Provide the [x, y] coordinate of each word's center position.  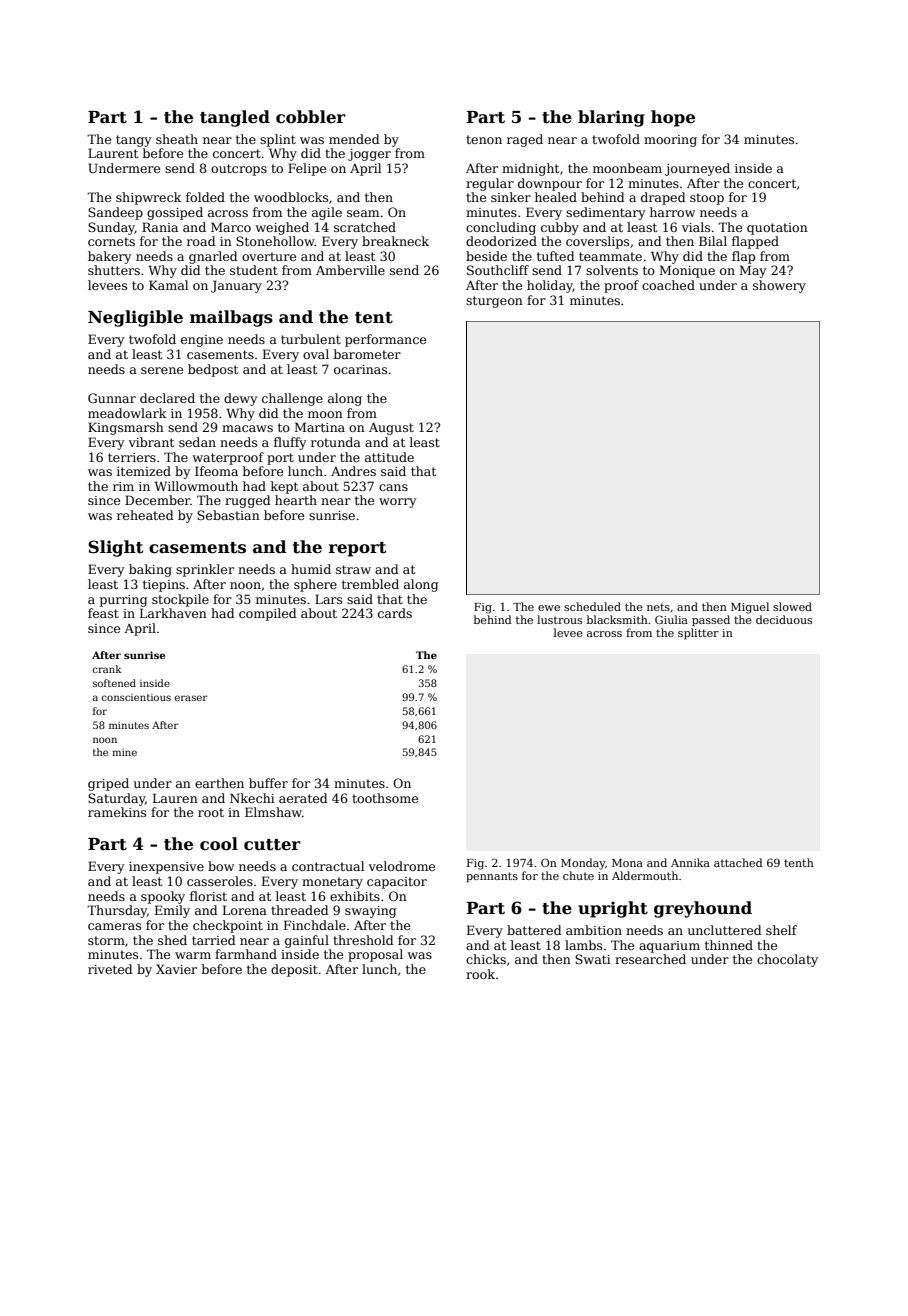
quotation [777, 229]
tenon [484, 139]
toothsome [385, 798]
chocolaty [787, 960]
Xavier [176, 969]
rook [480, 974]
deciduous [784, 619]
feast [103, 613]
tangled [235, 118]
